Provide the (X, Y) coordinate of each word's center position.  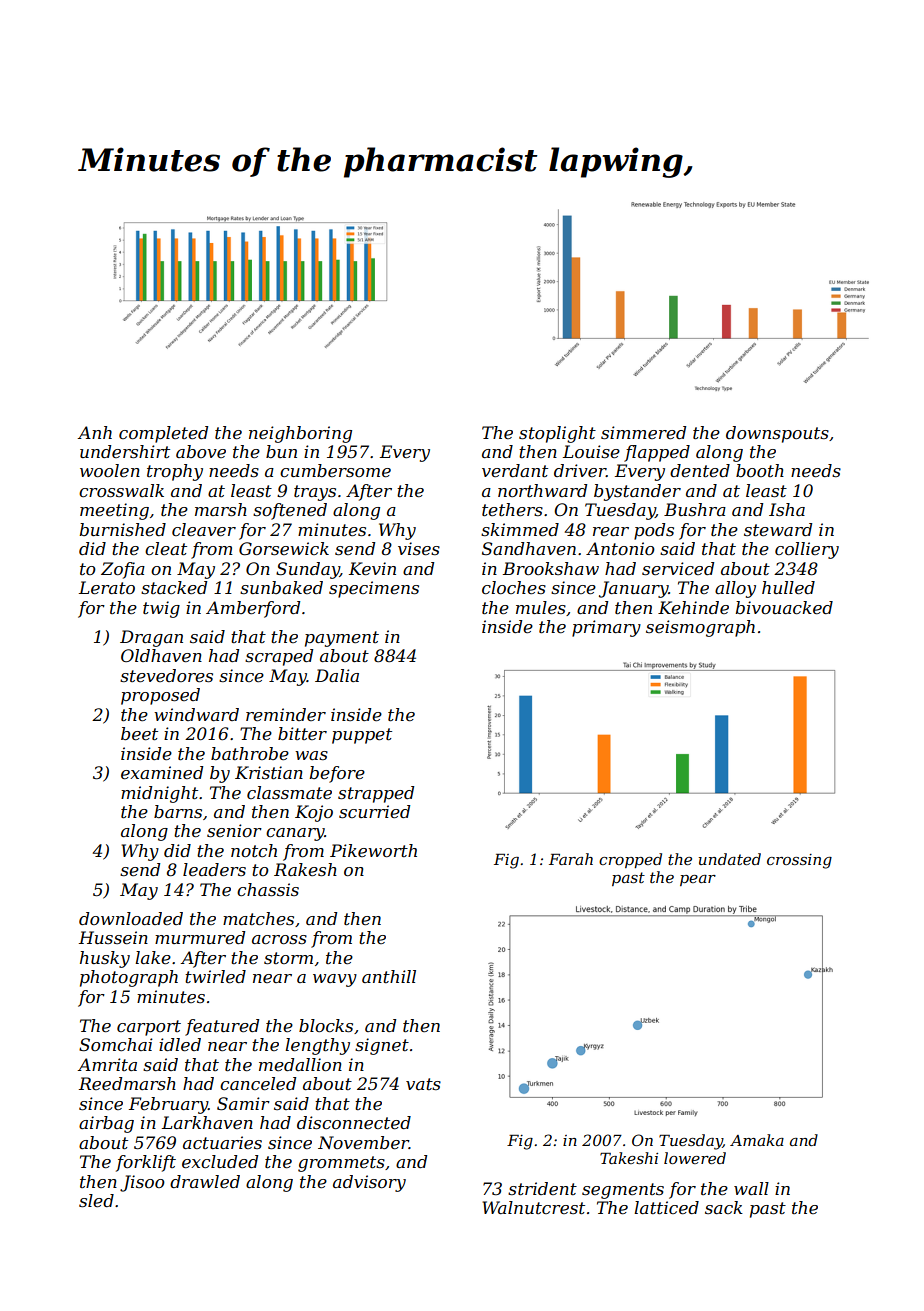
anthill (389, 976)
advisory (369, 1183)
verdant (515, 470)
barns (178, 811)
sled (96, 1200)
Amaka (757, 1140)
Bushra (695, 509)
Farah (571, 859)
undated (730, 859)
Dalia (337, 675)
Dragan (151, 638)
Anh (94, 432)
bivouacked (784, 607)
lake (153, 957)
